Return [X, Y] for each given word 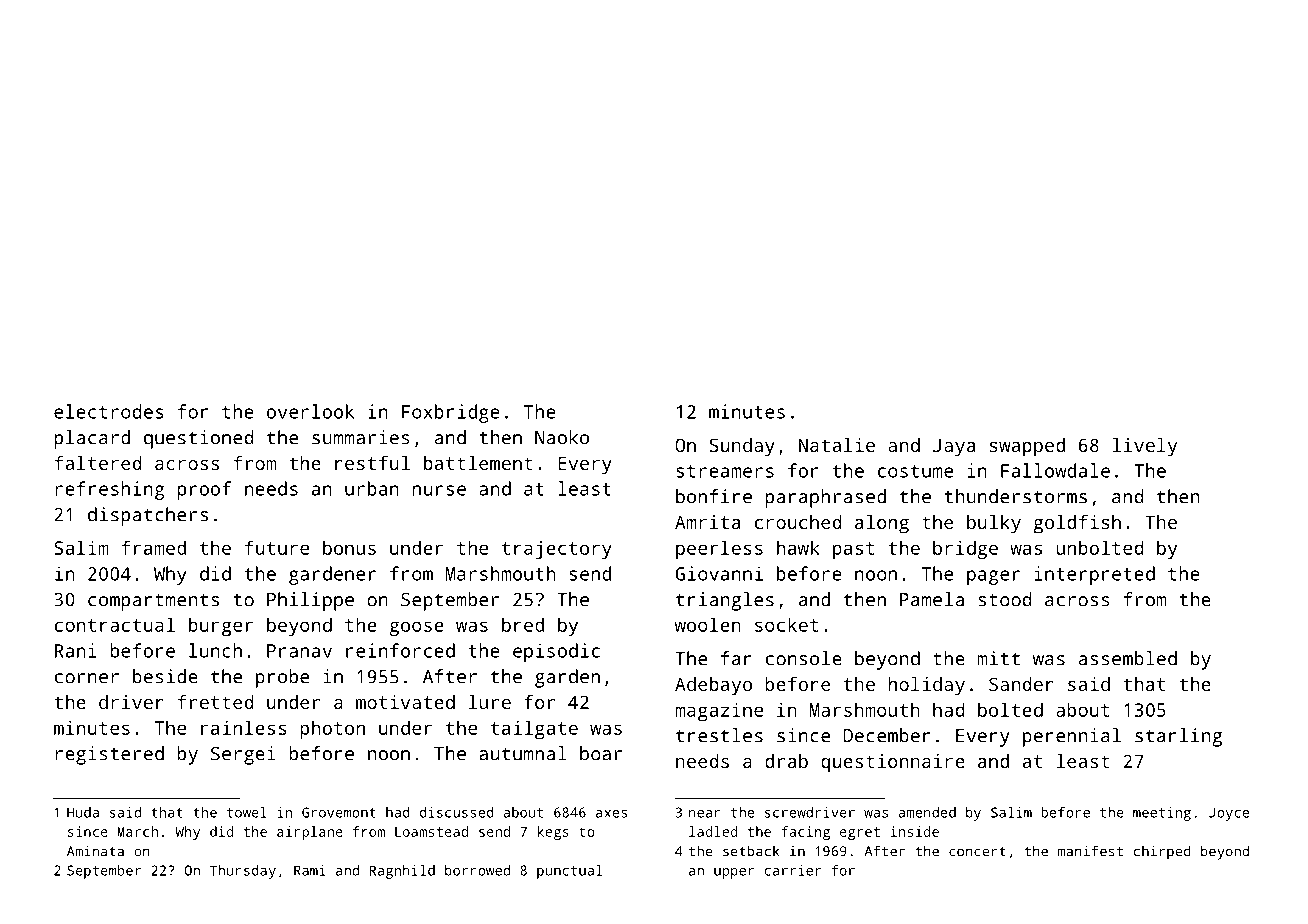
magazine [719, 711]
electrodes [109, 411]
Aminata [95, 851]
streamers [725, 471]
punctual [569, 872]
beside [165, 676]
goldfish [1077, 524]
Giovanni [719, 573]
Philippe [310, 601]
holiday [926, 686]
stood [1005, 599]
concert [977, 852]
